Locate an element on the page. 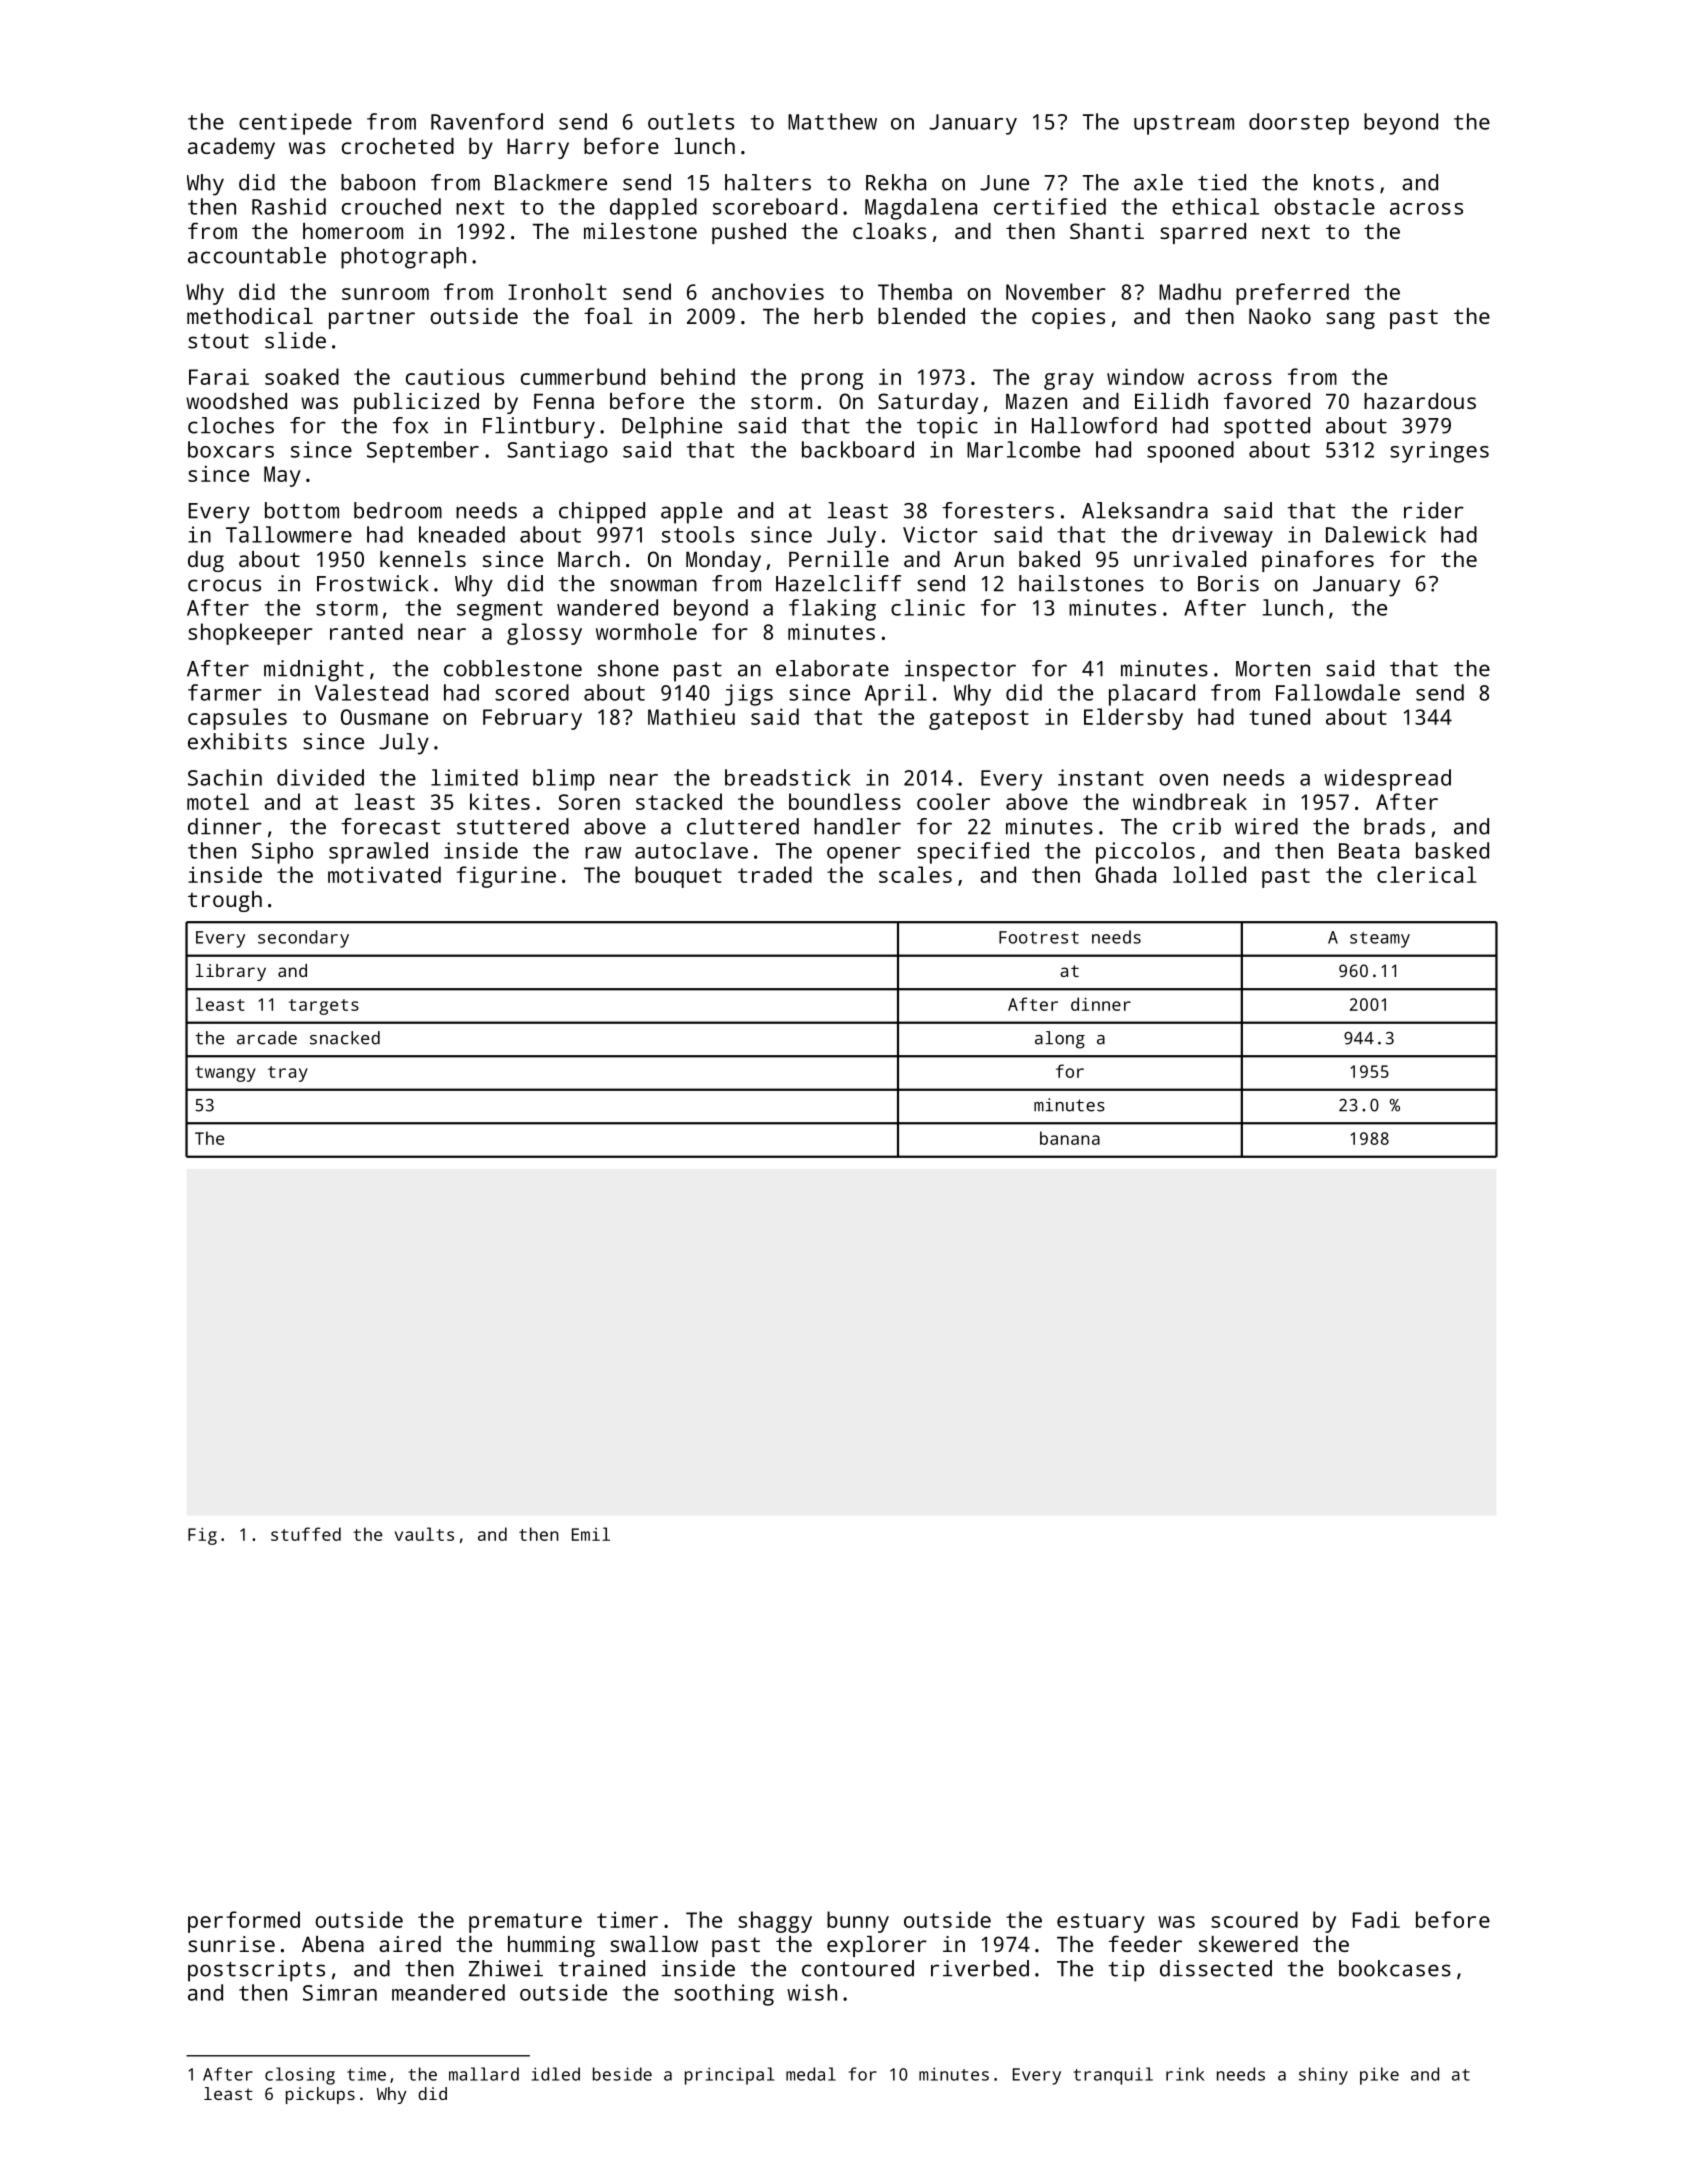 The height and width of the page is (2178, 1683). tranquil is located at coordinates (1113, 2076).
